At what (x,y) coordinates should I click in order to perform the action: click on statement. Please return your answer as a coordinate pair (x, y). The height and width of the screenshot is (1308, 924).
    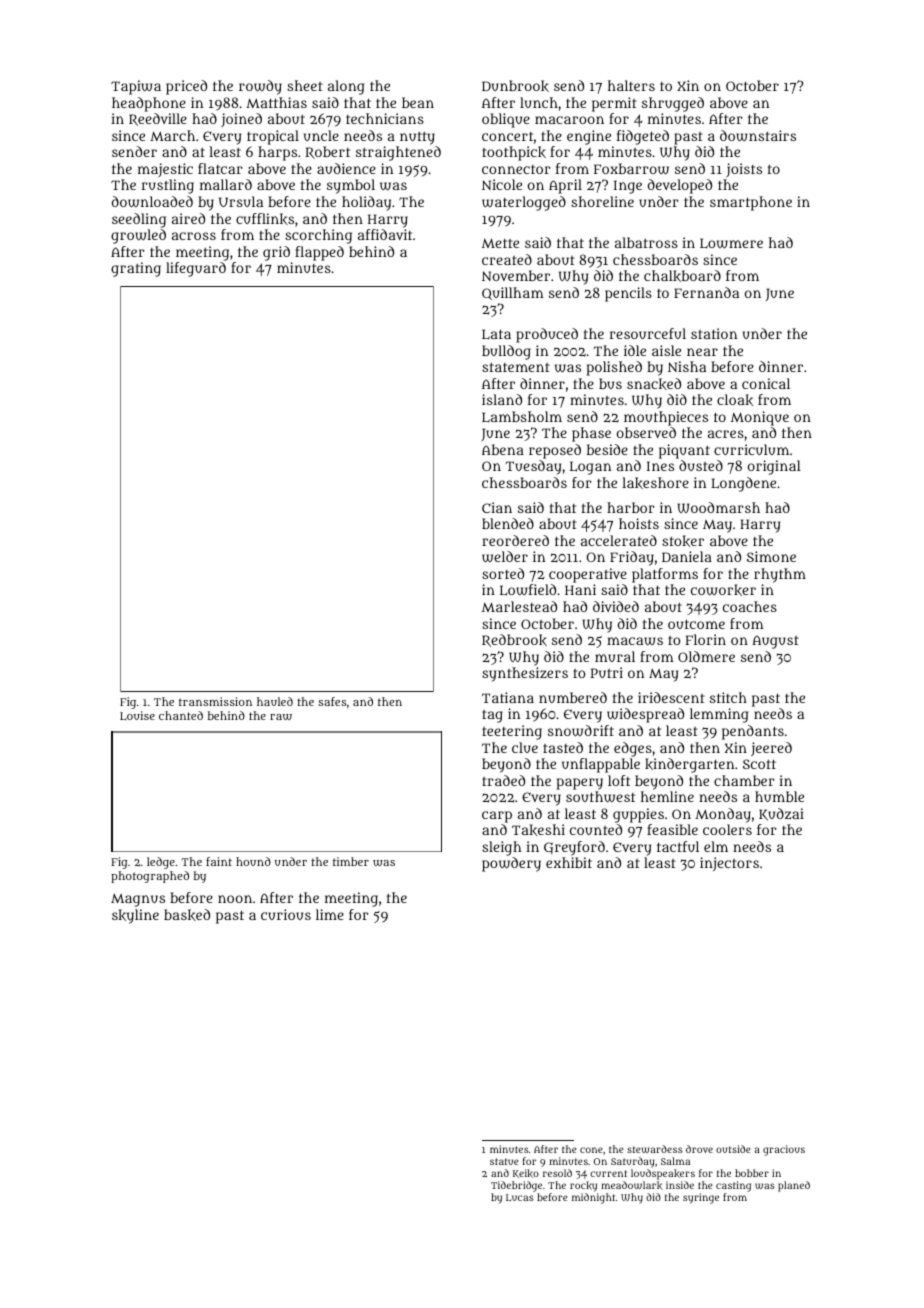
    Looking at the image, I should click on (516, 367).
